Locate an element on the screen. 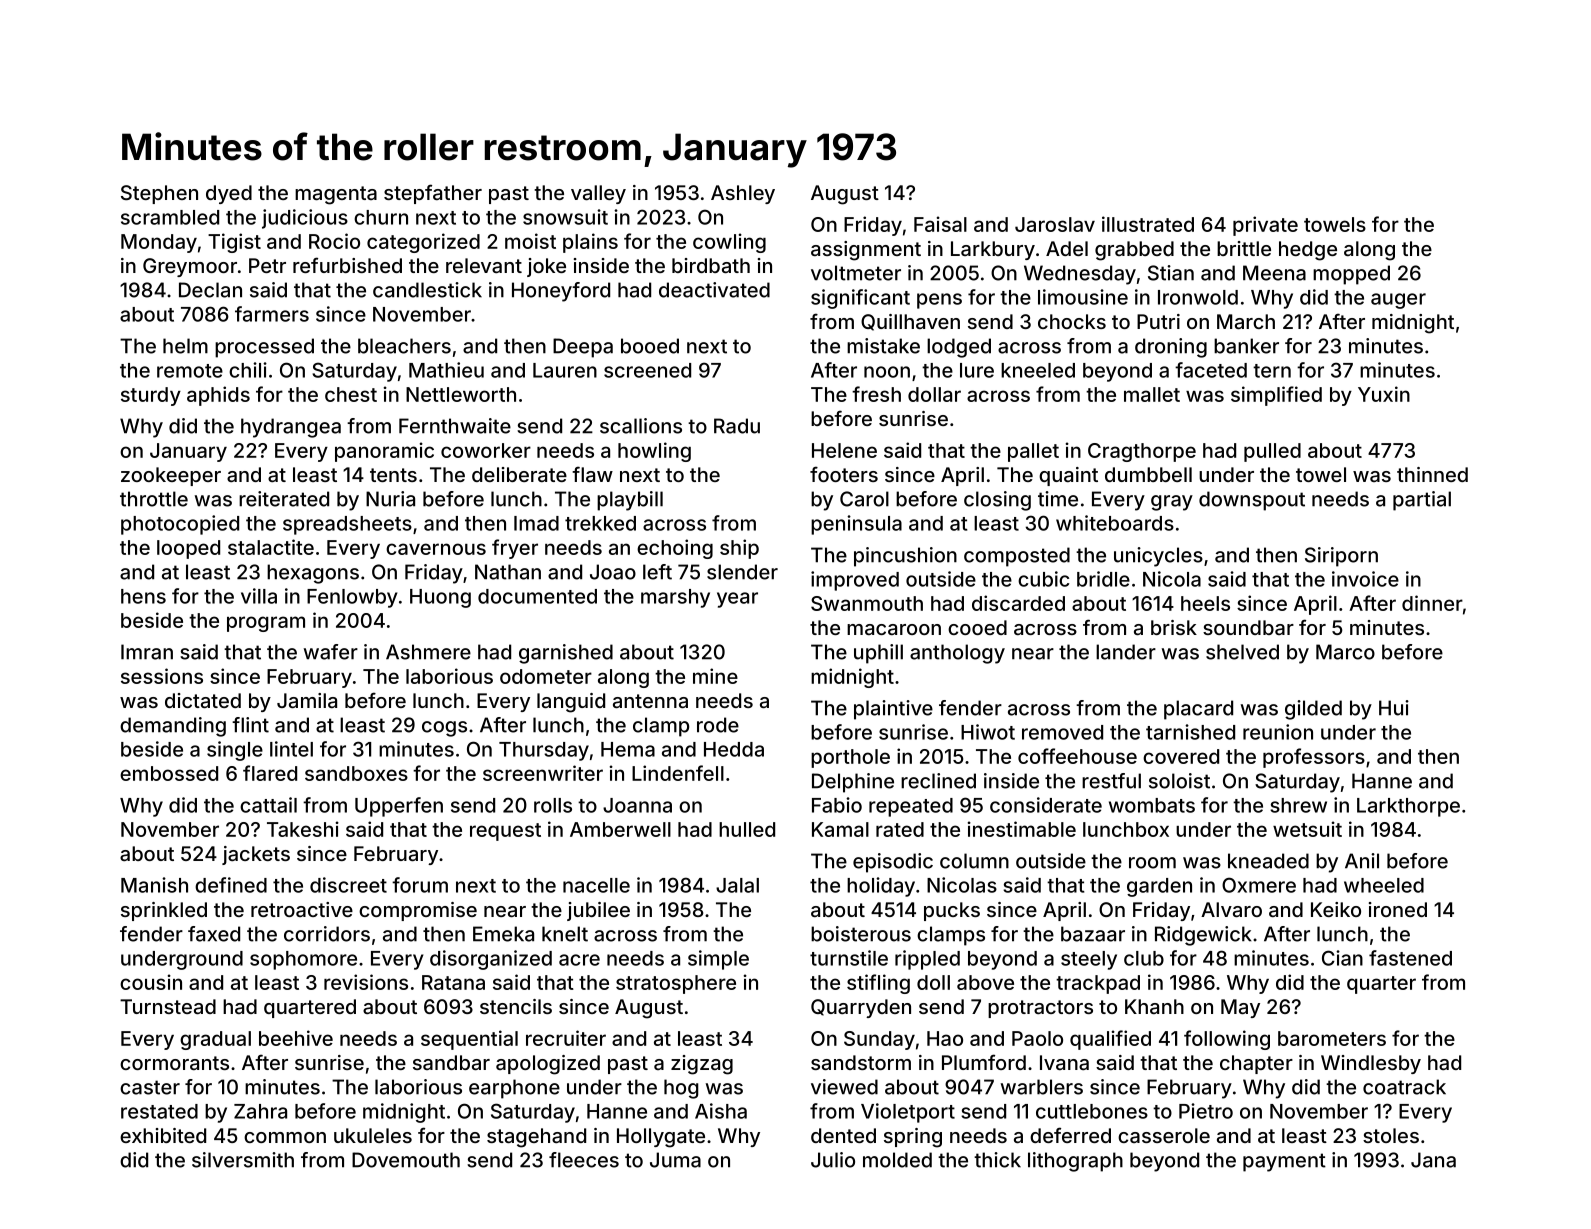  stoles is located at coordinates (1391, 1135).
